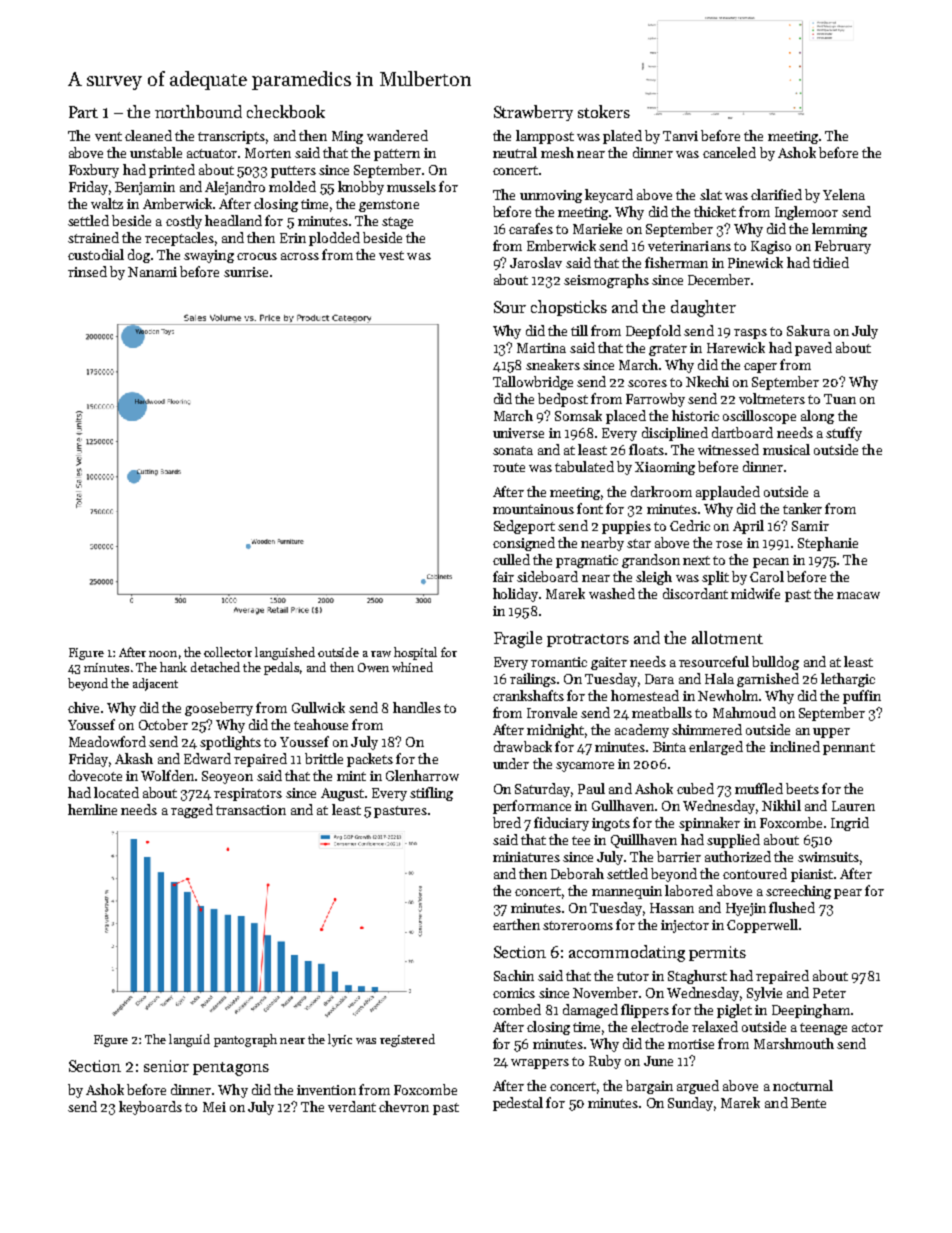 The height and width of the page is (1233, 952). I want to click on Tanvi, so click(680, 136).
